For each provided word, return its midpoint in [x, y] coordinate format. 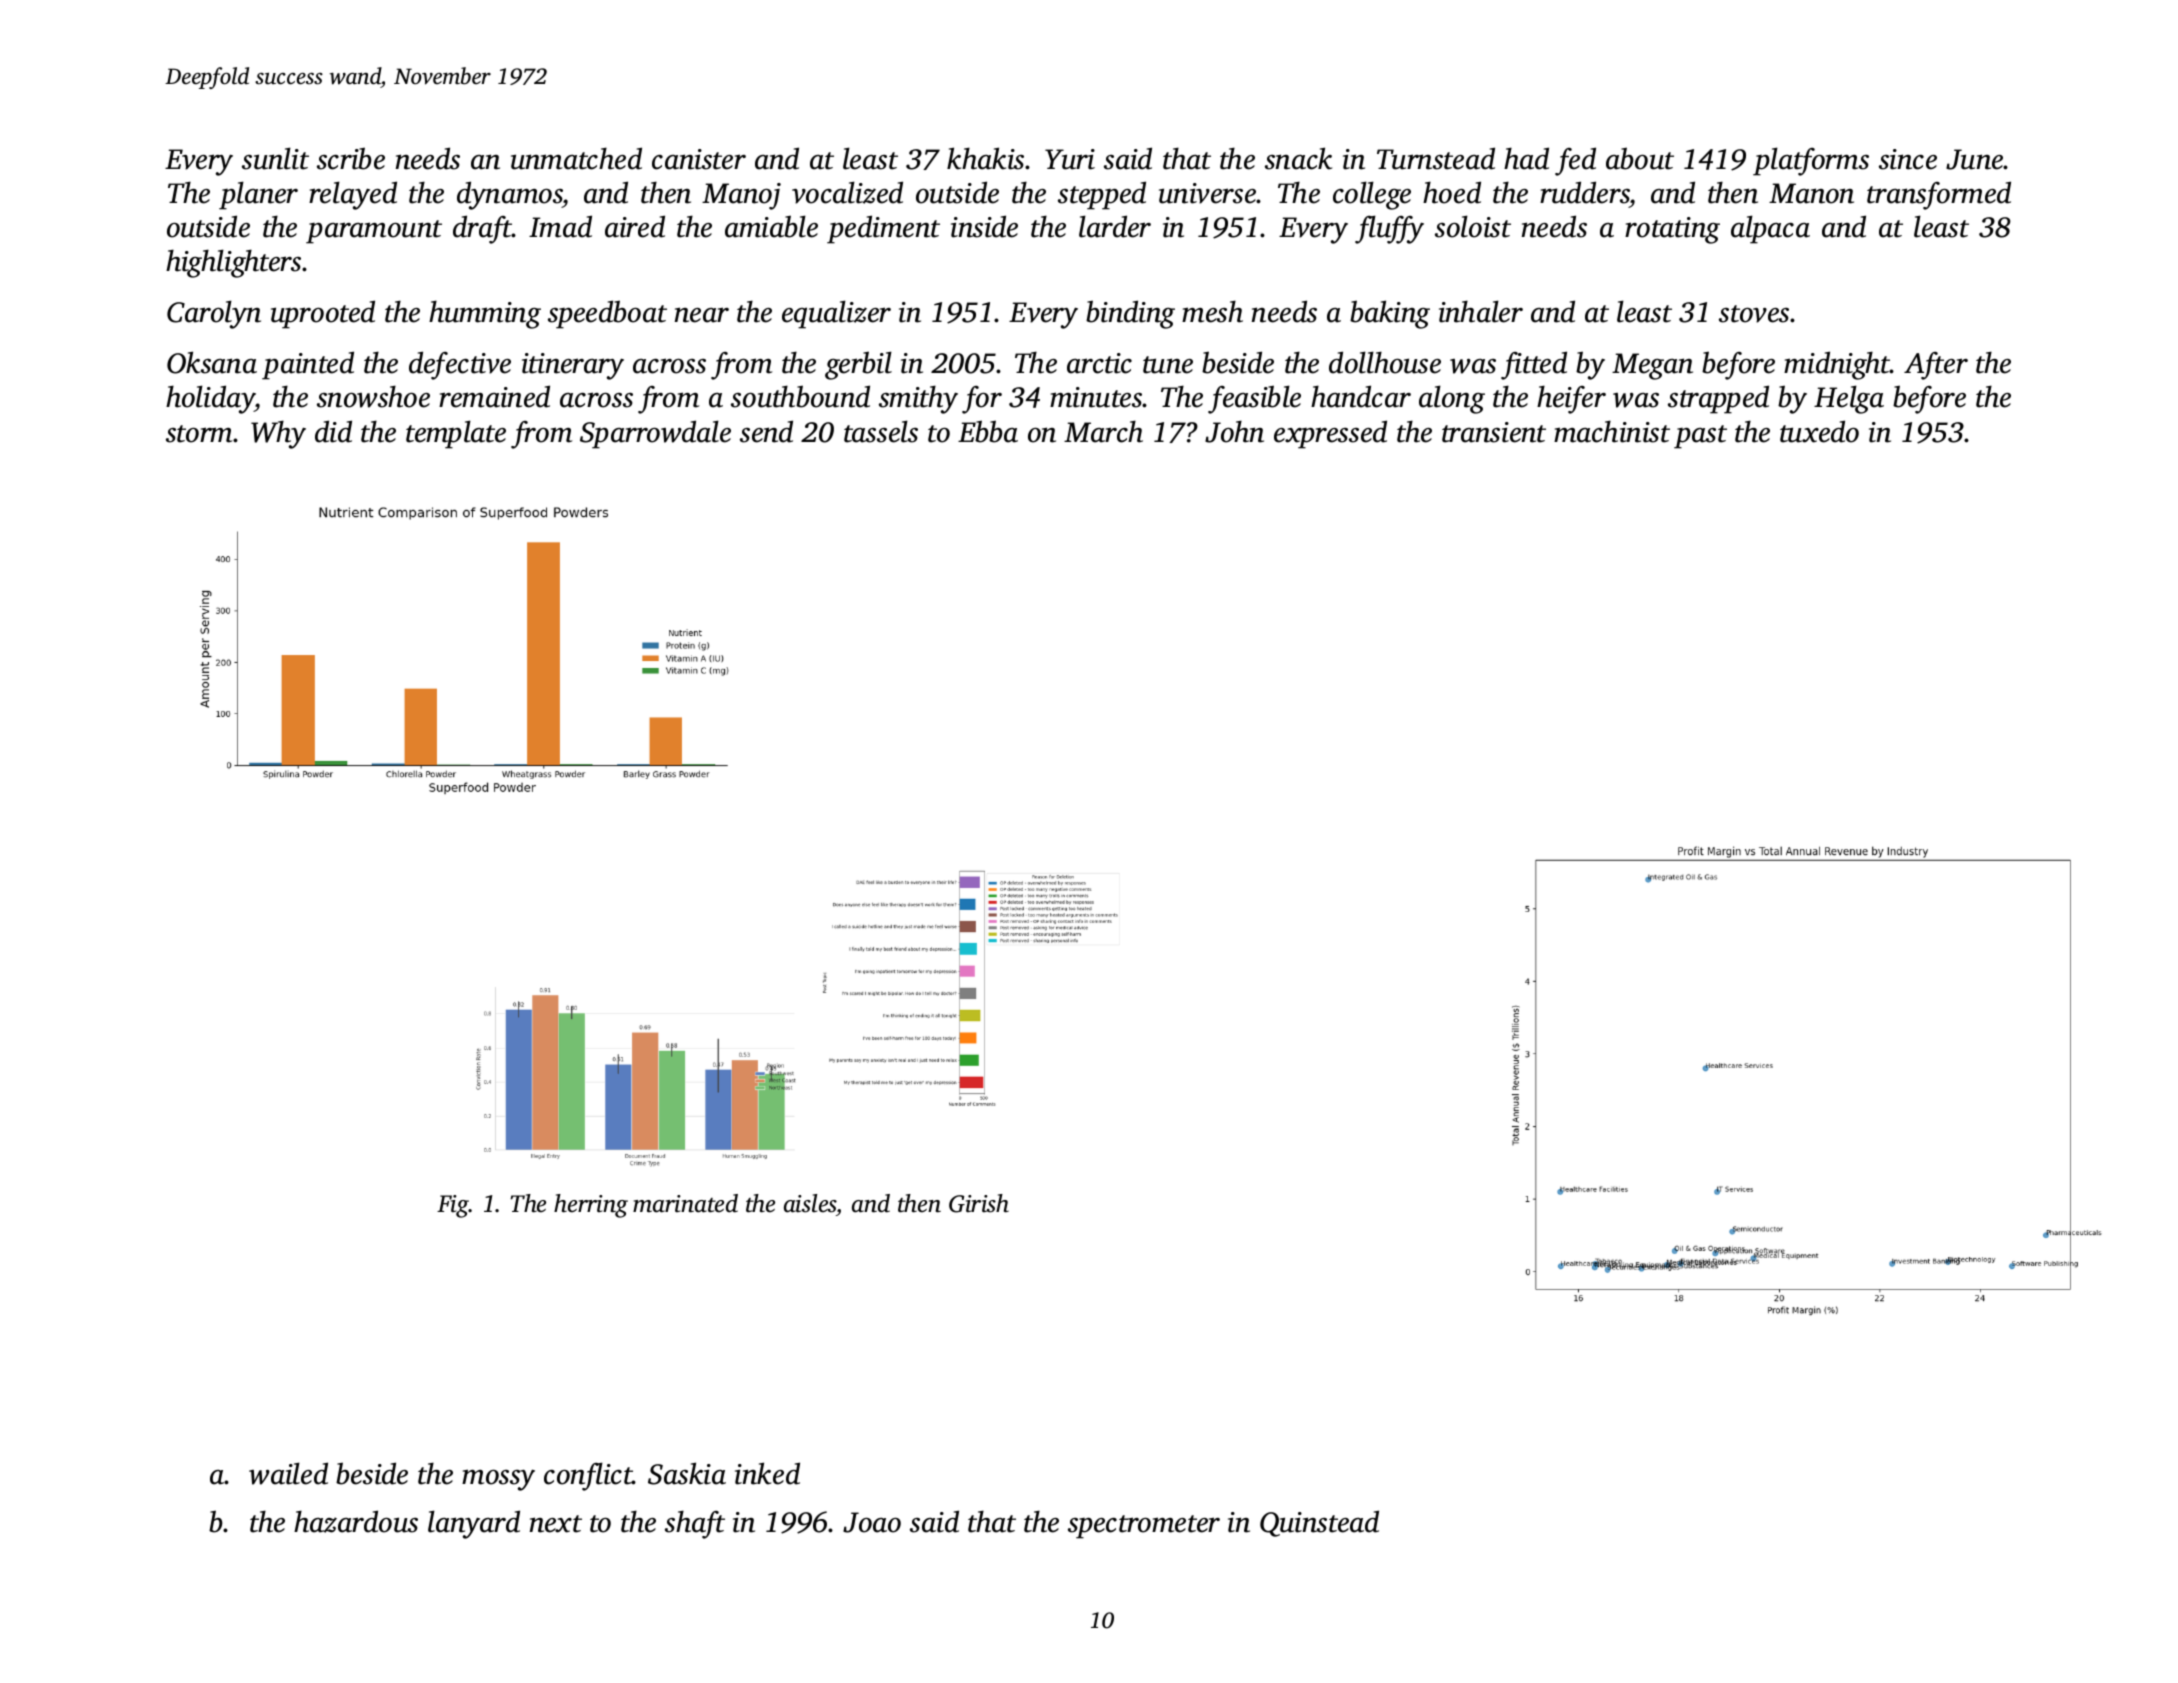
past [1700, 437]
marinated [685, 1203]
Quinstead [1319, 1523]
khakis [986, 158]
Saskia [687, 1473]
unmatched [576, 158]
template [456, 434]
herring [591, 1206]
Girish [979, 1203]
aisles [810, 1203]
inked [767, 1473]
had [1526, 158]
